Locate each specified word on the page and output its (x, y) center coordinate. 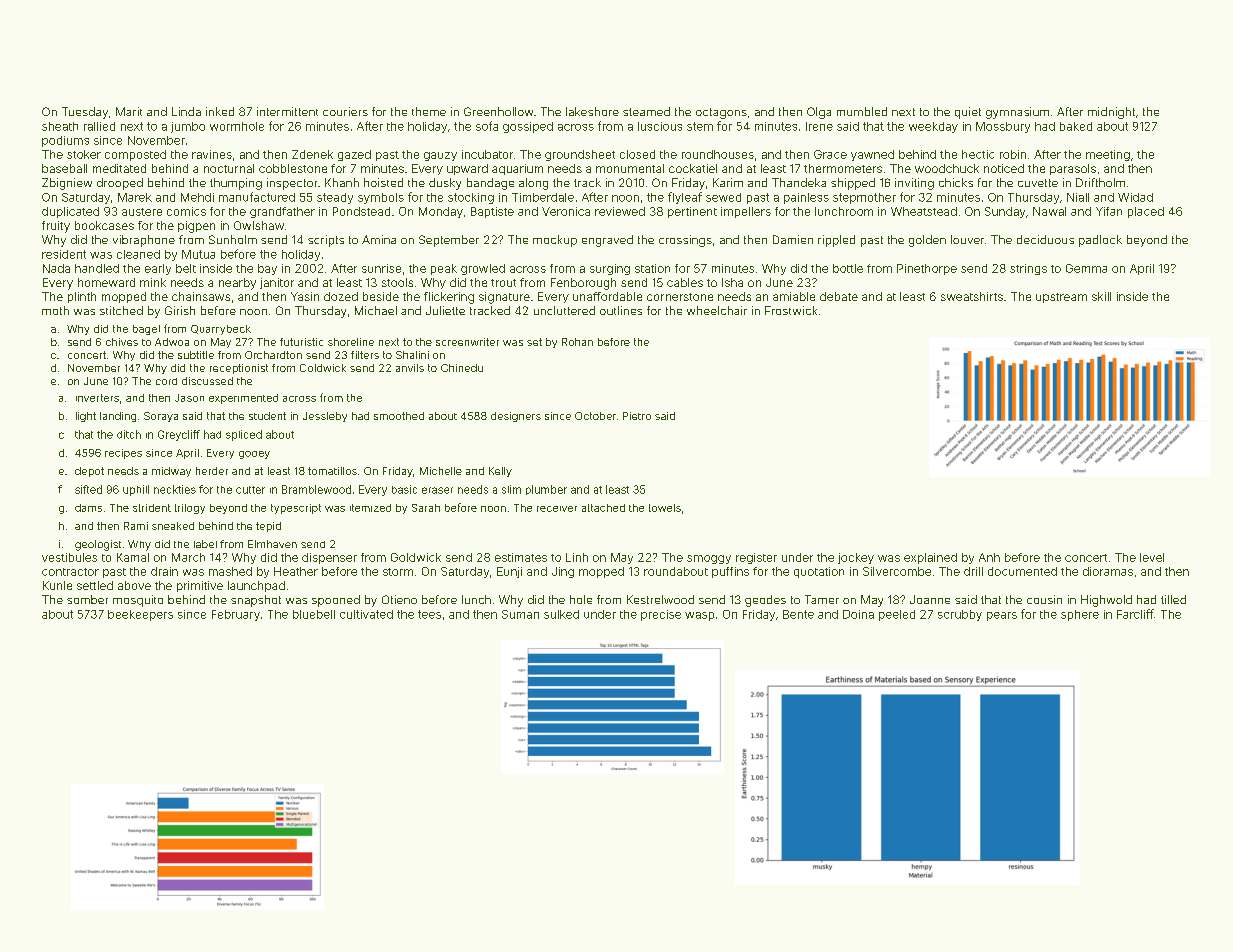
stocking (471, 198)
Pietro (637, 416)
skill (1101, 296)
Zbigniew (67, 184)
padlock (1100, 241)
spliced (244, 435)
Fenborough (583, 284)
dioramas (1108, 571)
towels (665, 508)
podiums (65, 141)
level (1152, 557)
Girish (180, 310)
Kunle (57, 585)
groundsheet (580, 155)
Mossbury (1003, 127)
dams (88, 508)
